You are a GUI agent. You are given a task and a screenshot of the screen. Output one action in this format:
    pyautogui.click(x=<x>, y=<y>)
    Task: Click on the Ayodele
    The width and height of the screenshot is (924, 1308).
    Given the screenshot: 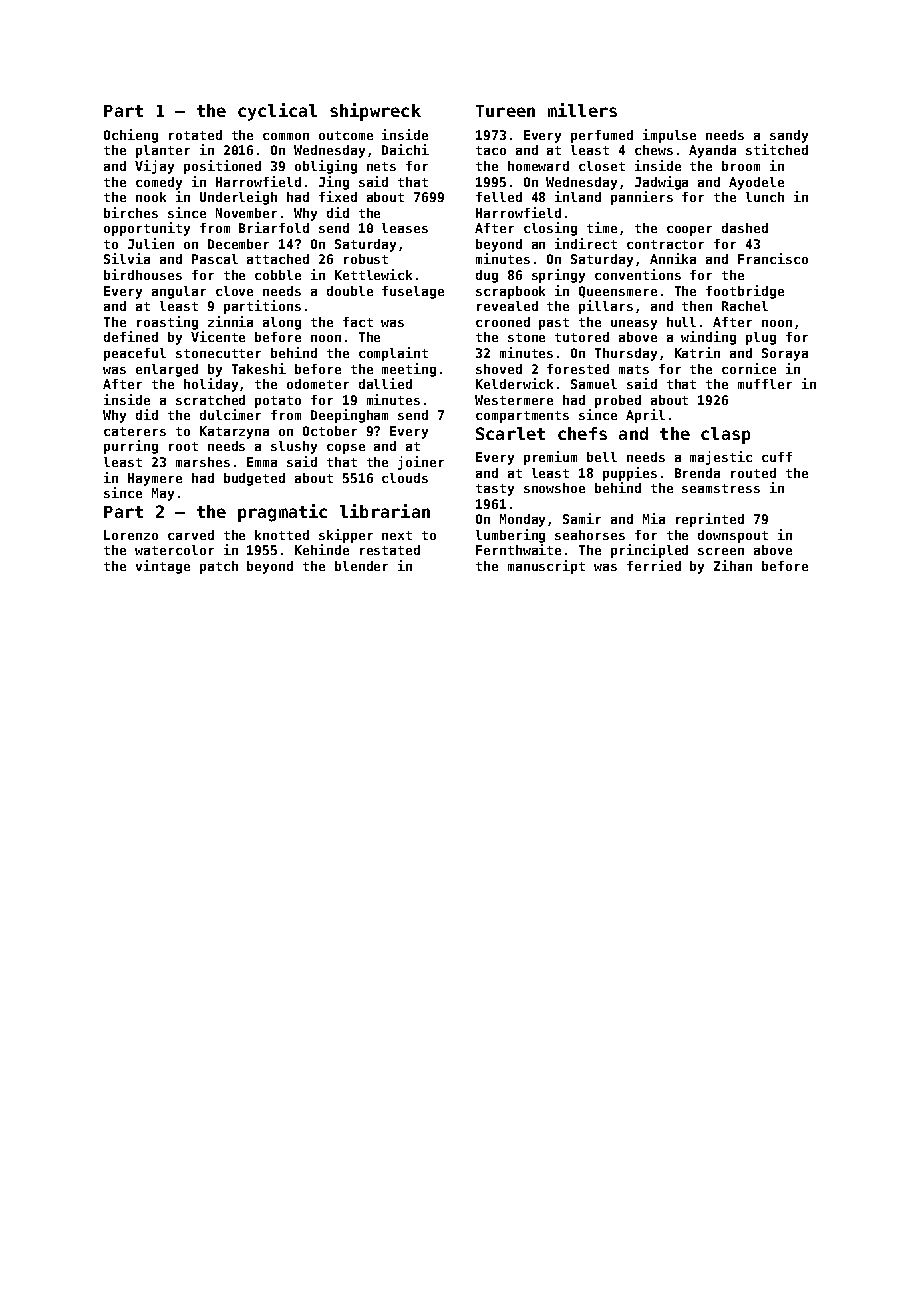 What is the action you would take?
    pyautogui.click(x=756, y=183)
